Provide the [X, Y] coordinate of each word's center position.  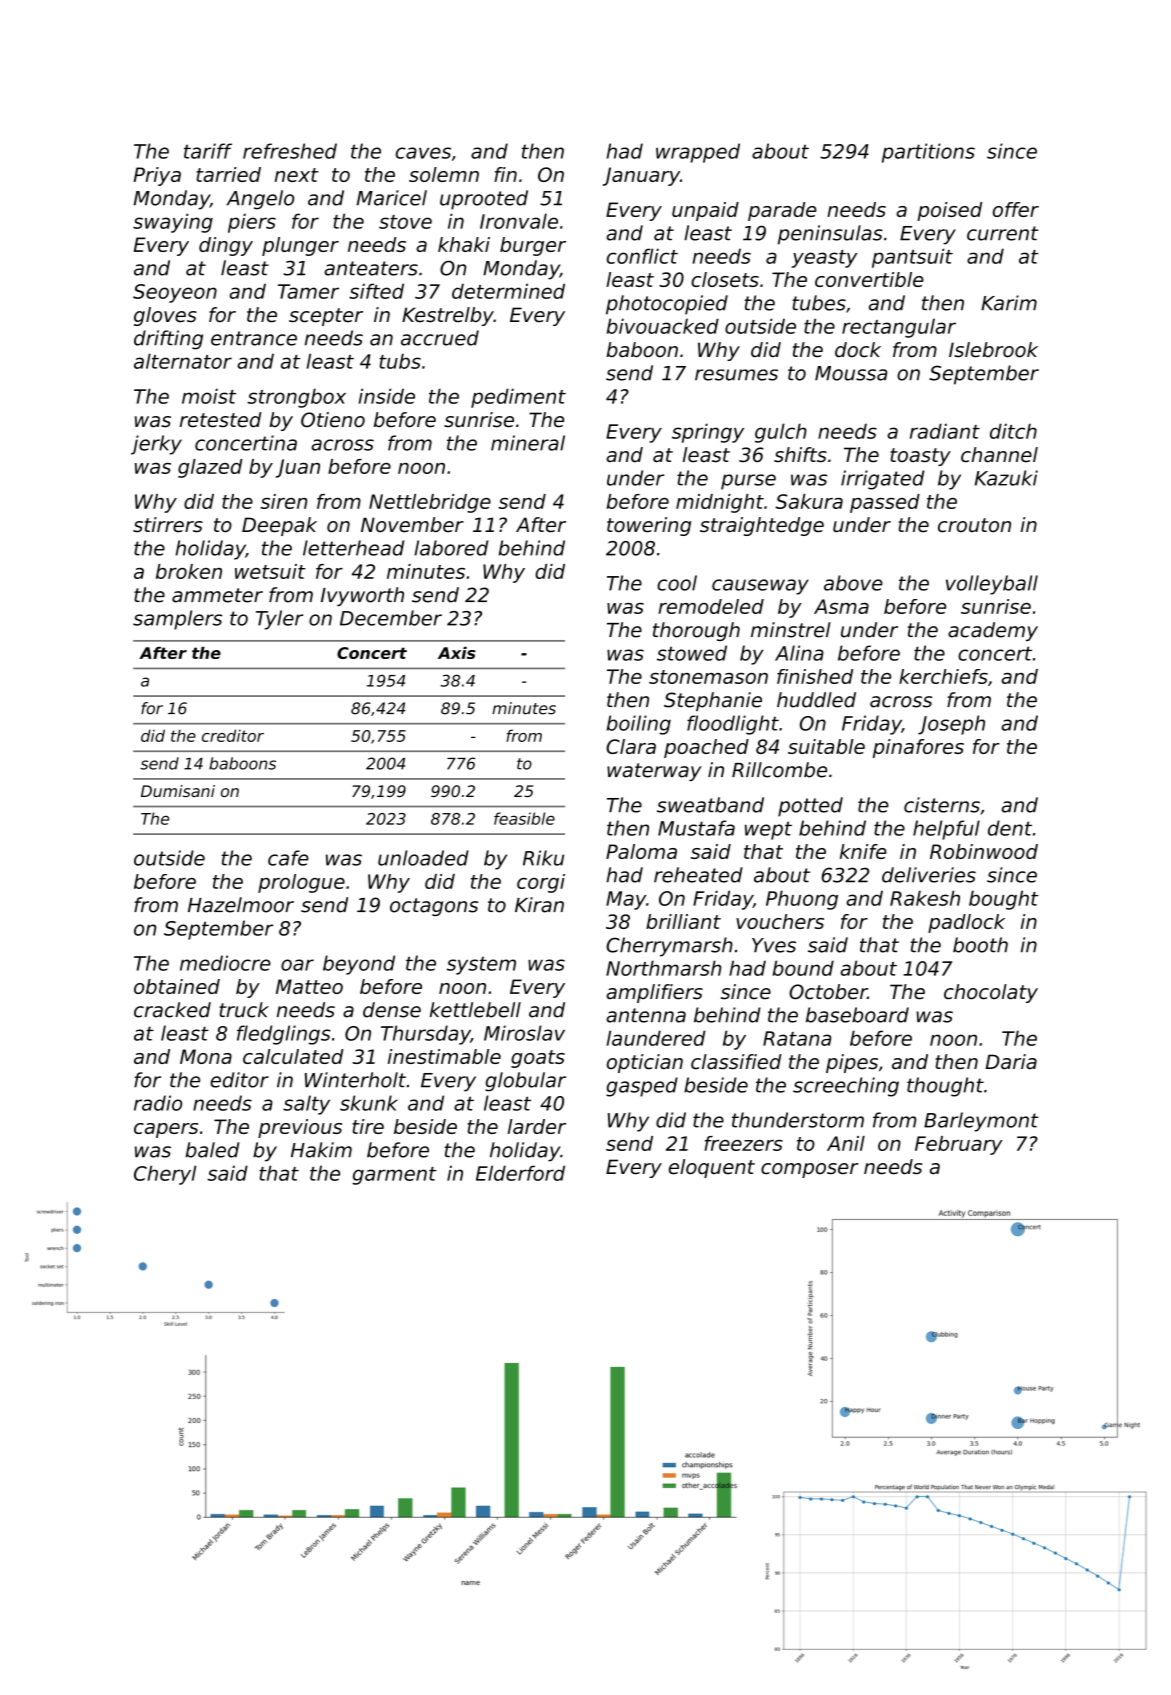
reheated [698, 875]
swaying [173, 223]
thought [945, 1087]
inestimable [444, 1056]
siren [284, 501]
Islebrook [993, 350]
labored [451, 548]
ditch [1013, 431]
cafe [288, 858]
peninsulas [830, 235]
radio [158, 1103]
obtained [177, 986]
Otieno [333, 420]
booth [980, 945]
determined [508, 291]
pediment [518, 398]
